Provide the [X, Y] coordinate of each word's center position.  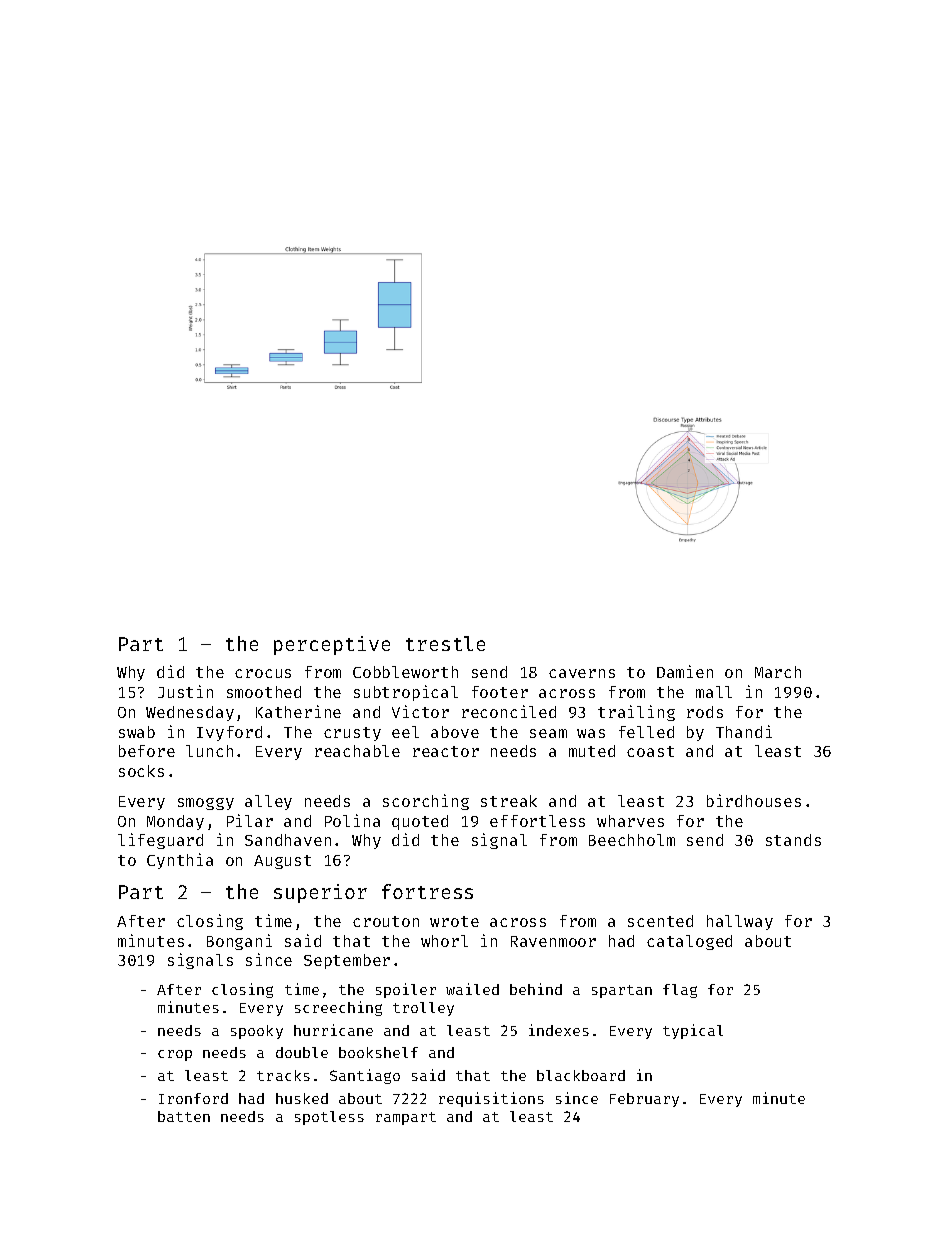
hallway [740, 922]
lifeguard [160, 841]
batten [184, 1116]
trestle [445, 643]
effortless [537, 821]
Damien [685, 671]
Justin [185, 691]
